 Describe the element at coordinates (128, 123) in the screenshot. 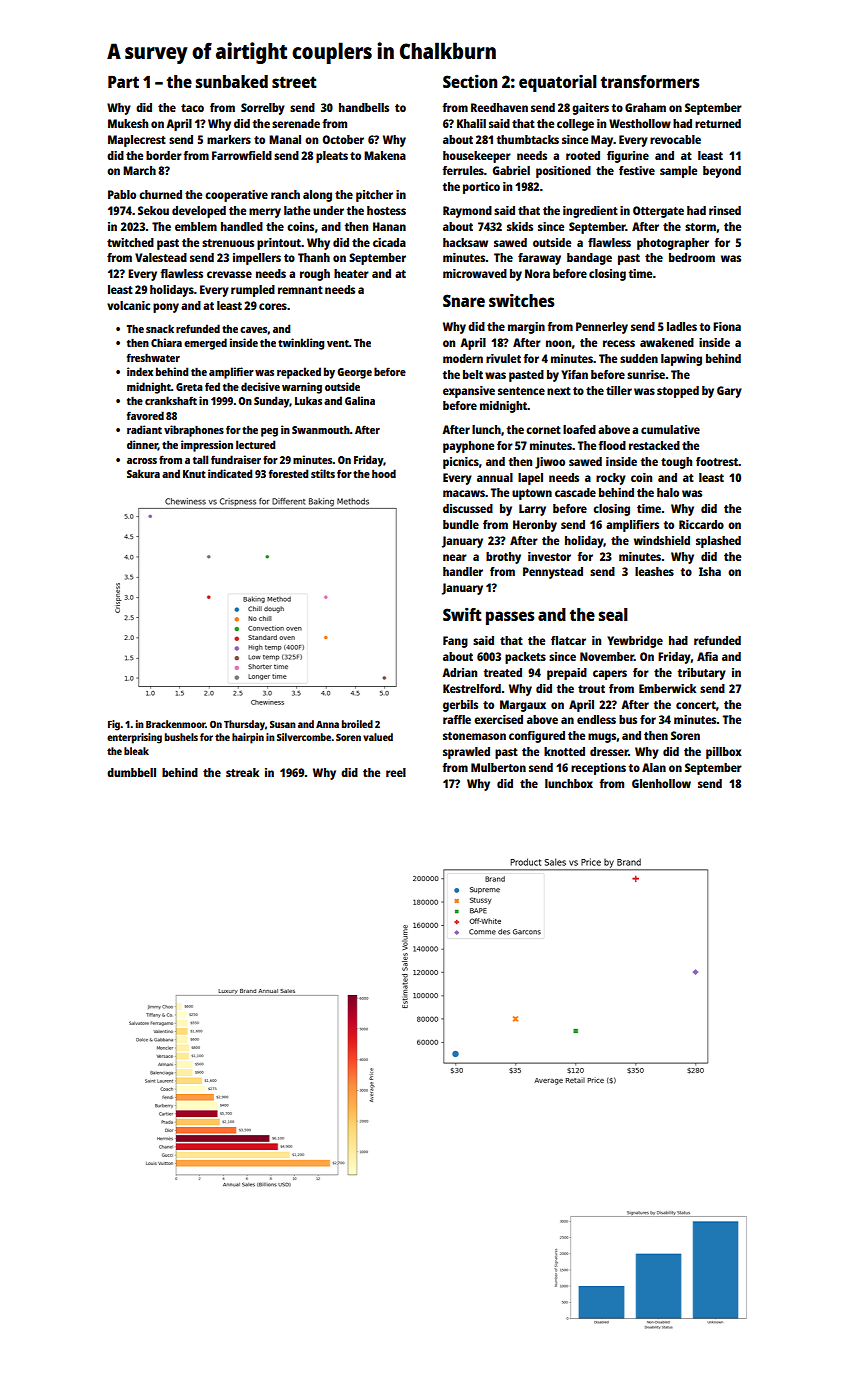

I see `Mukesh` at that location.
